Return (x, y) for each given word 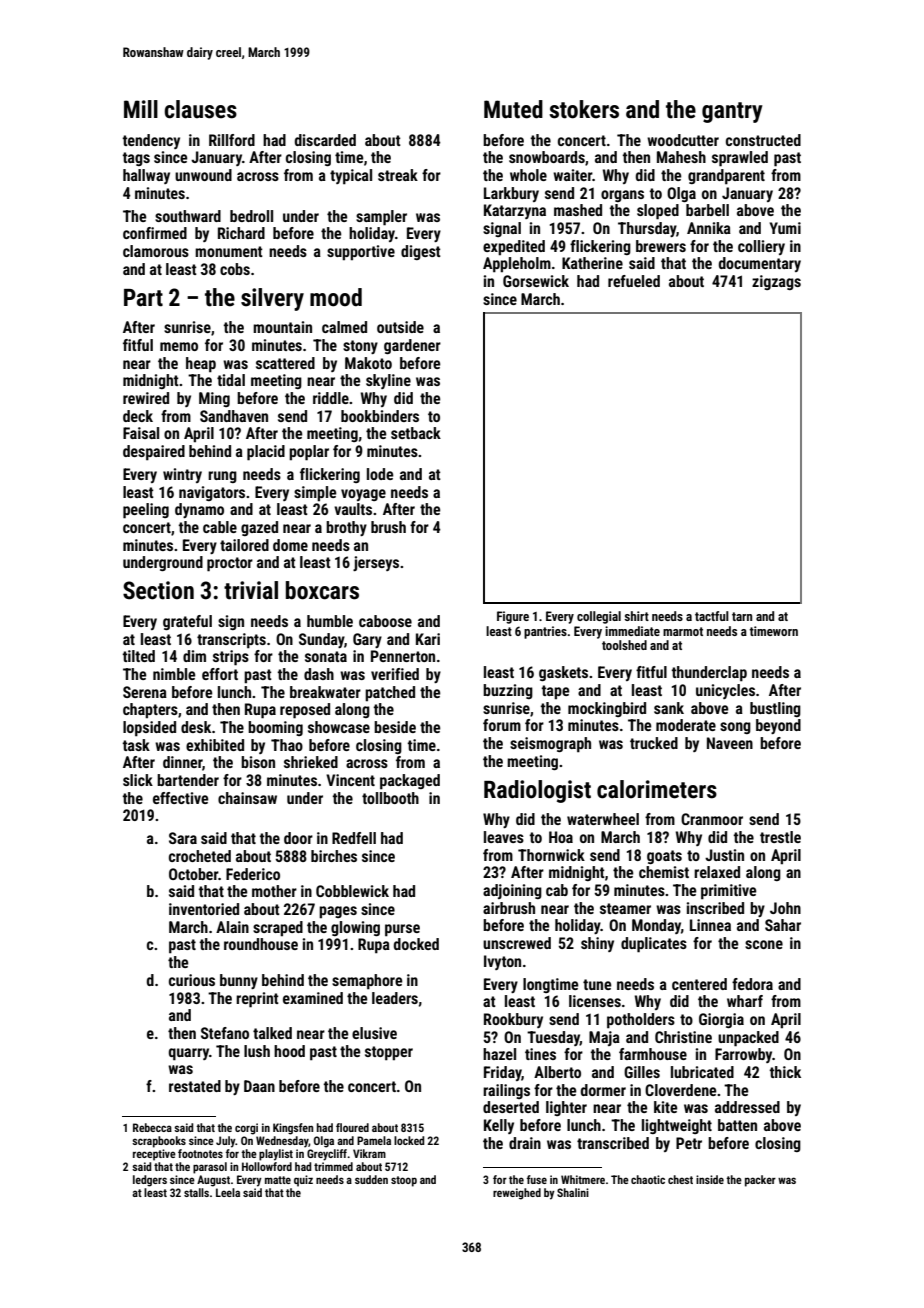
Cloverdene (681, 1090)
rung (222, 477)
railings (506, 1091)
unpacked (748, 1039)
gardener (412, 346)
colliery (761, 247)
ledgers (150, 1181)
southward (188, 216)
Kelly (499, 1126)
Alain (232, 927)
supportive (361, 253)
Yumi (785, 228)
